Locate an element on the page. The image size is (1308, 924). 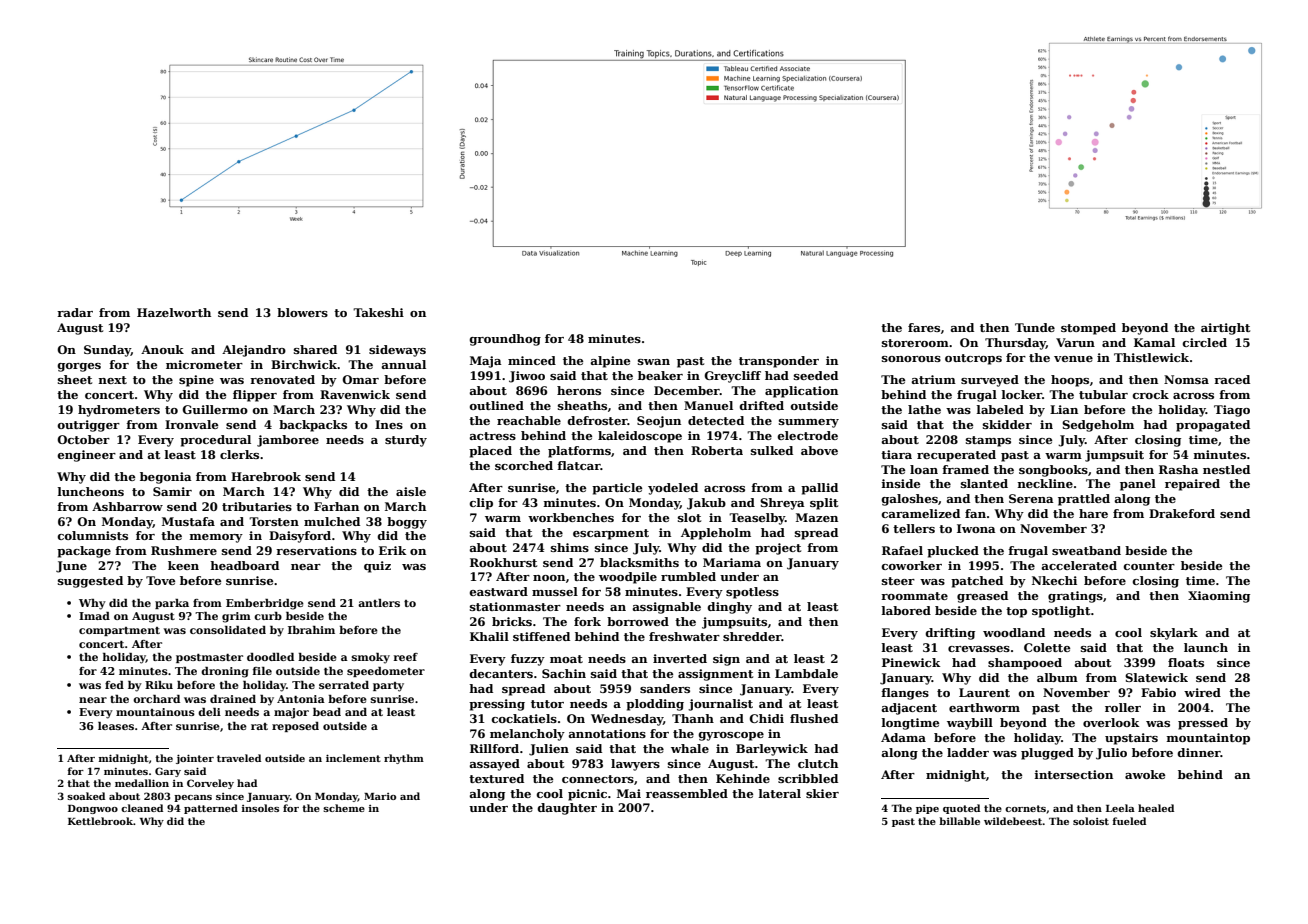
engineer is located at coordinates (87, 456).
